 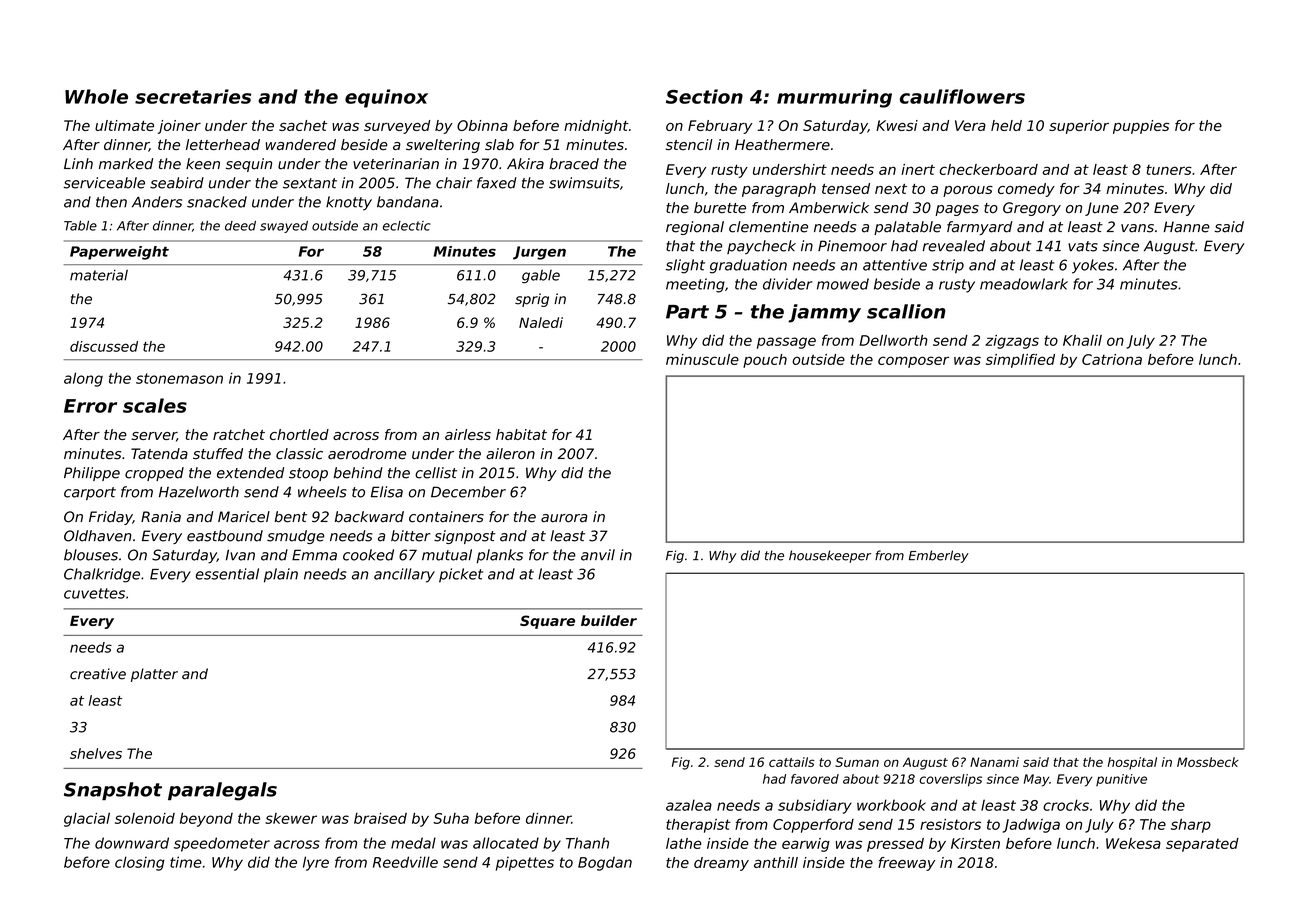 What do you see at coordinates (447, 555) in the screenshot?
I see `mutual` at bounding box center [447, 555].
